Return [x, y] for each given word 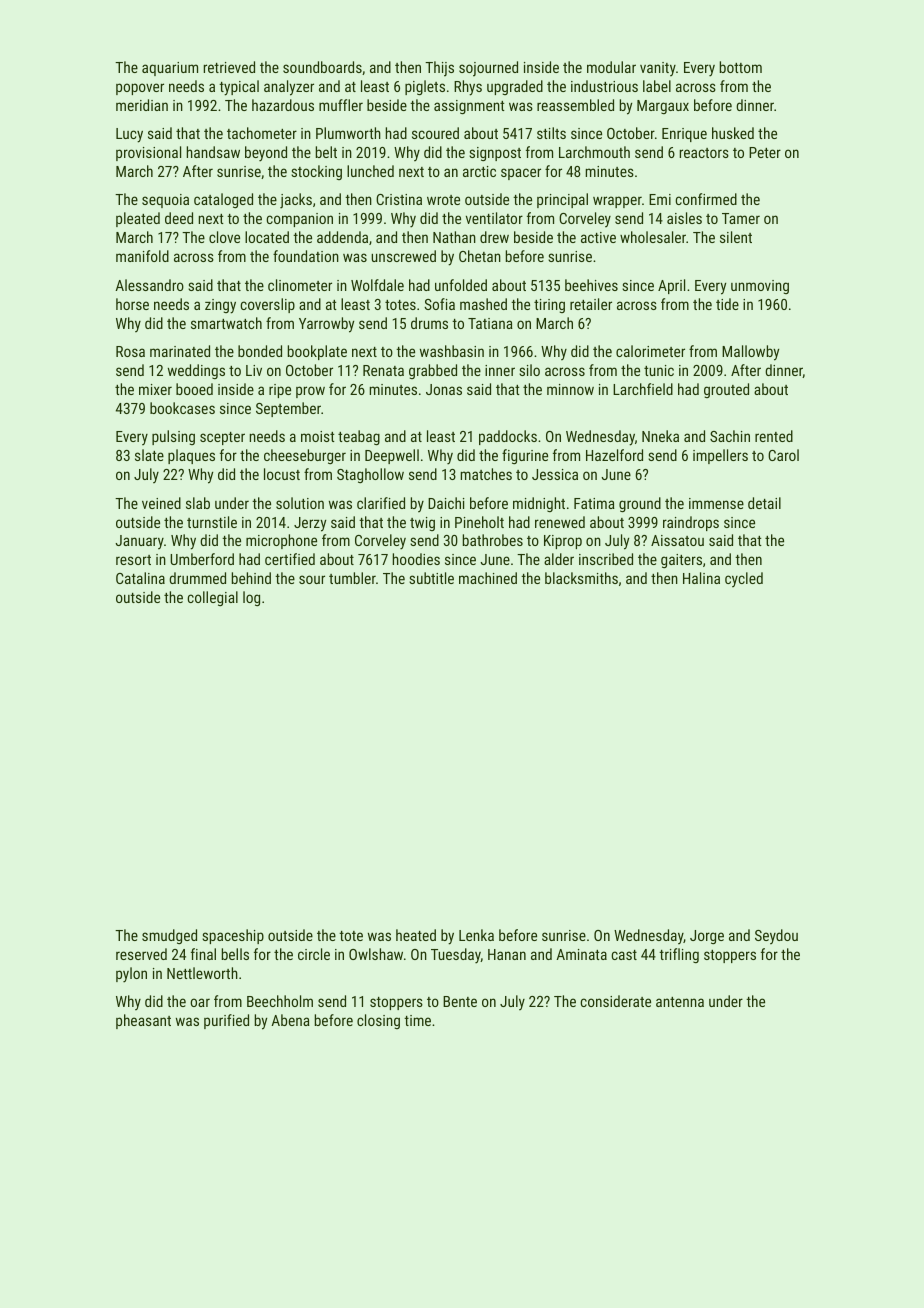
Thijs [439, 69]
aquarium [170, 69]
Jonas [444, 389]
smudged [169, 936]
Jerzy [310, 524]
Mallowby [750, 353]
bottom [741, 67]
